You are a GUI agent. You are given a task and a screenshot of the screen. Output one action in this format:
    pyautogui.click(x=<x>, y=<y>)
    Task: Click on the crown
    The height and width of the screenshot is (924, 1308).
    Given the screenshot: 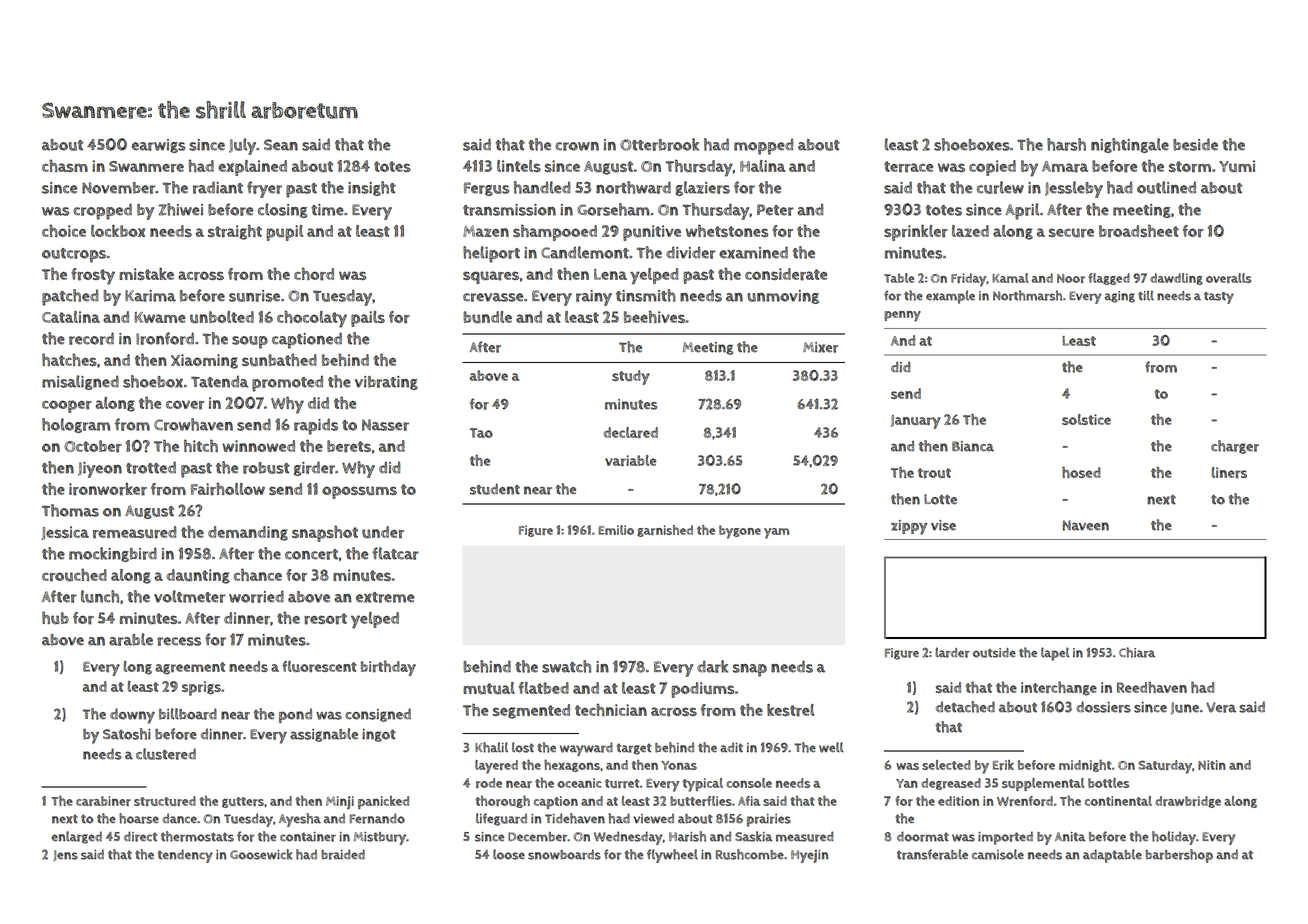 What is the action you would take?
    pyautogui.click(x=577, y=146)
